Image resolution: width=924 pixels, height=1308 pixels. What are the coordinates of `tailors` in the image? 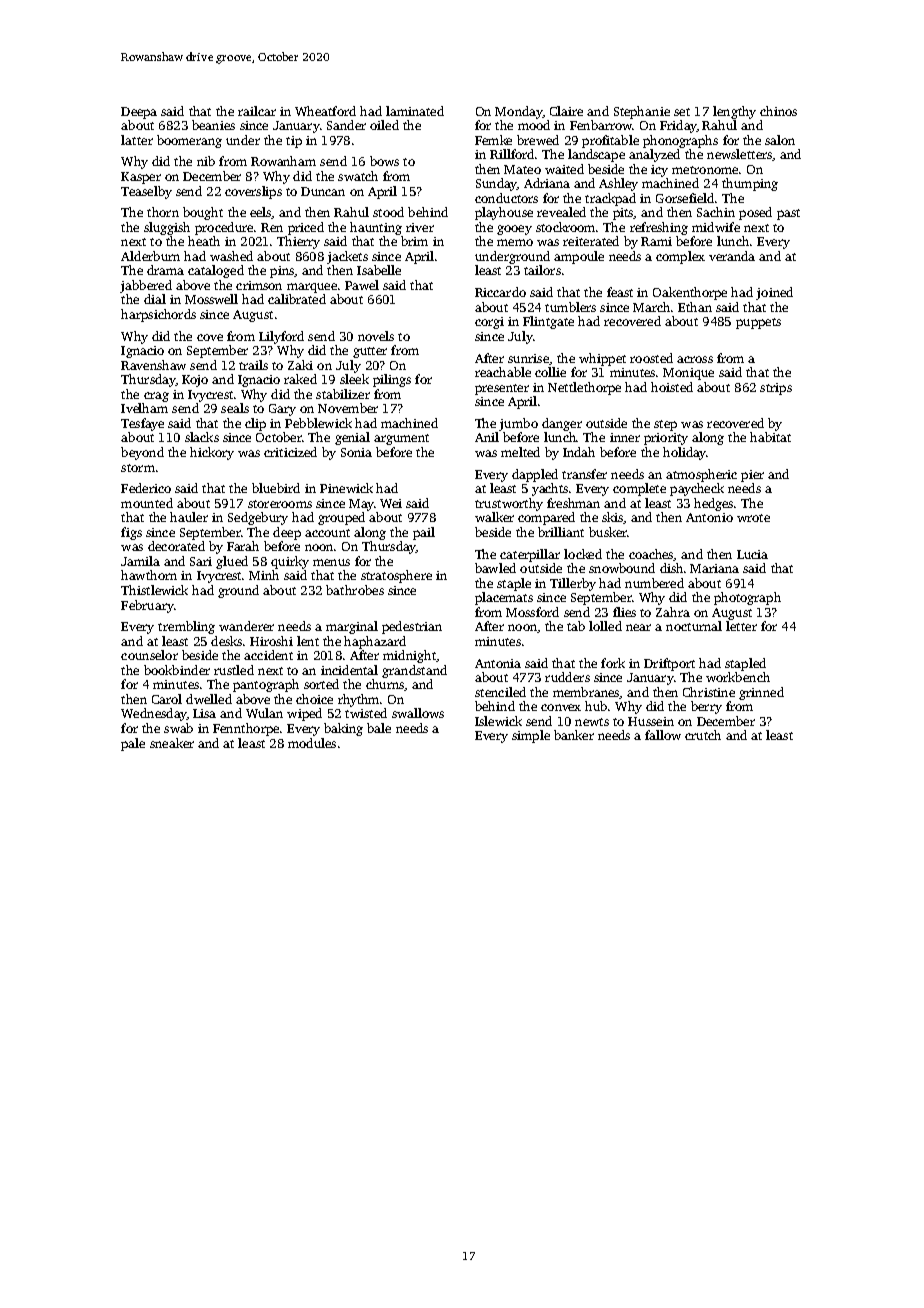 It's located at (542, 270).
